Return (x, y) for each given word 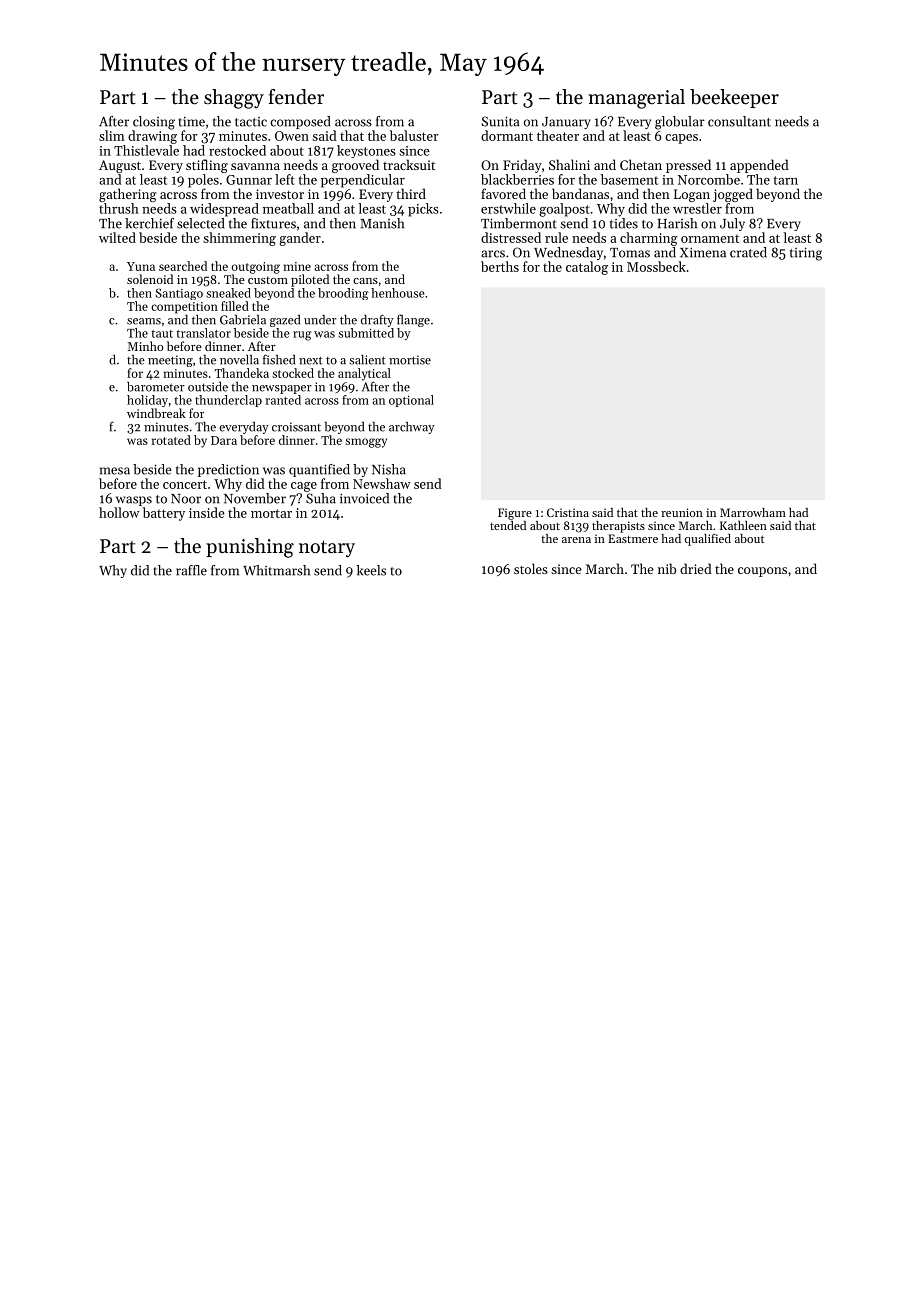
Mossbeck (656, 266)
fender (296, 97)
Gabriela (243, 320)
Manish (382, 223)
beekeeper (734, 98)
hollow (119, 512)
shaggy (234, 99)
